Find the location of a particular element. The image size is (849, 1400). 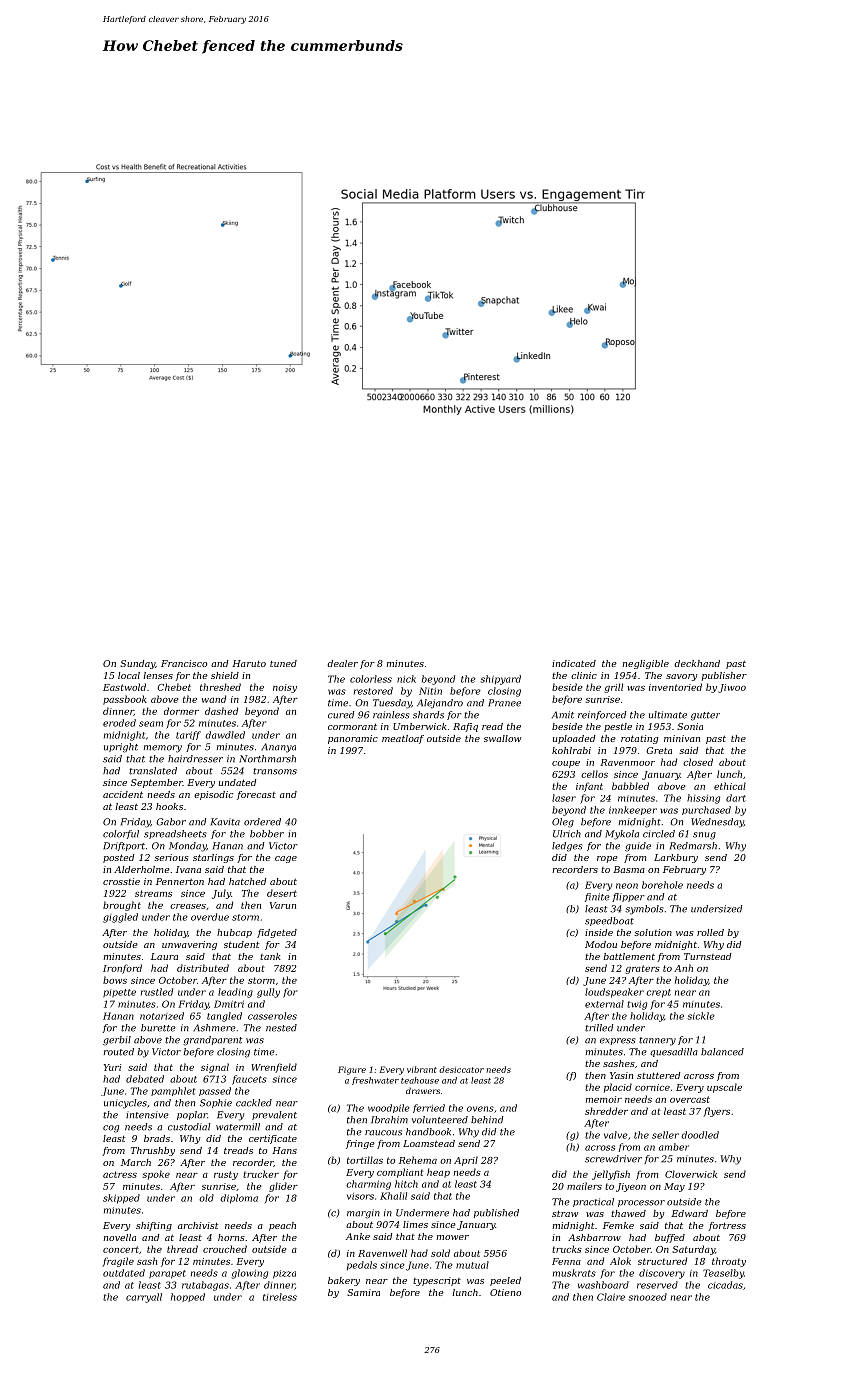

desiccator is located at coordinates (461, 1069).
